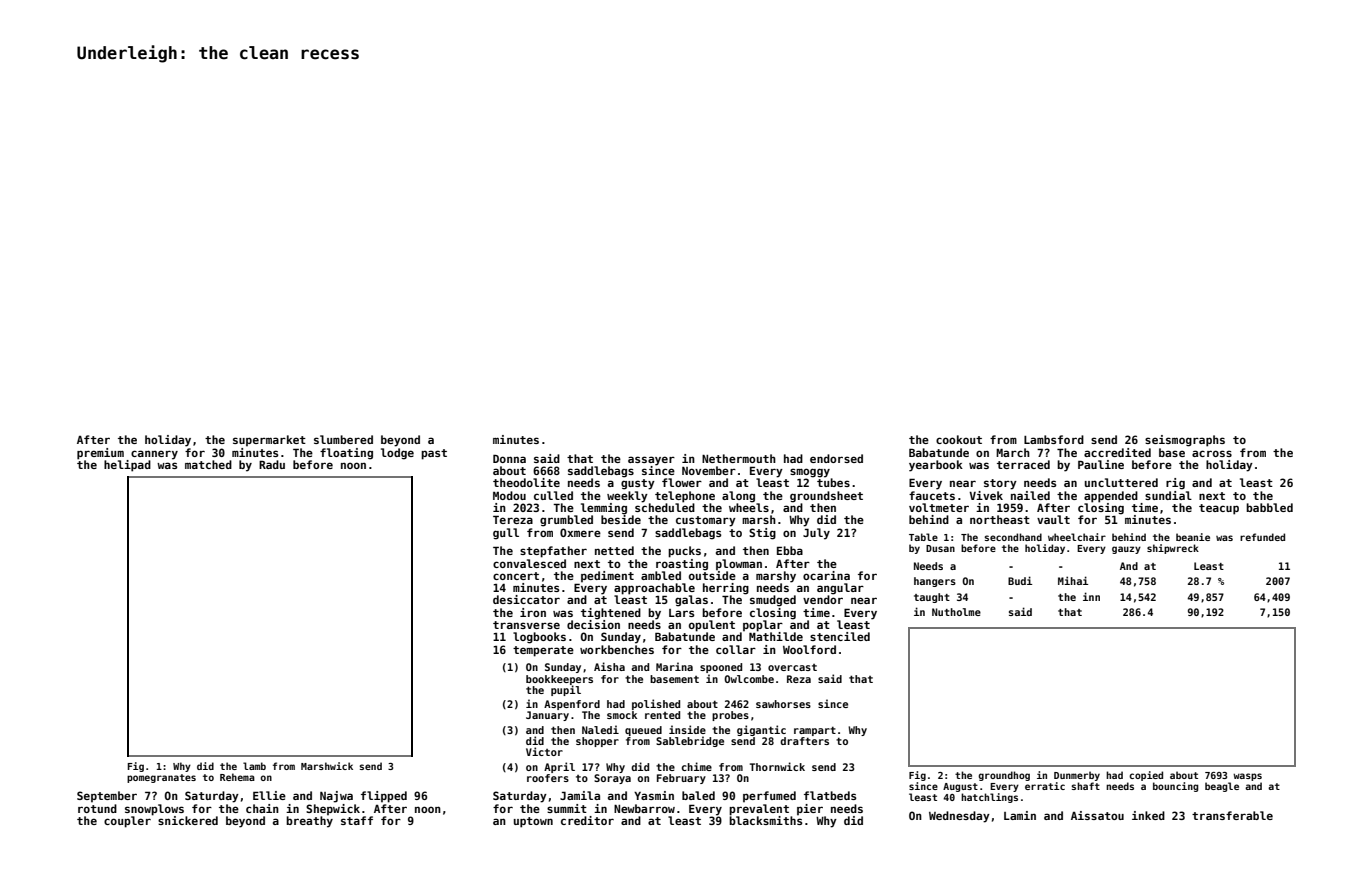 Image resolution: width=1372 pixels, height=887 pixels. Describe the element at coordinates (959, 439) in the image. I see `cookout` at that location.
